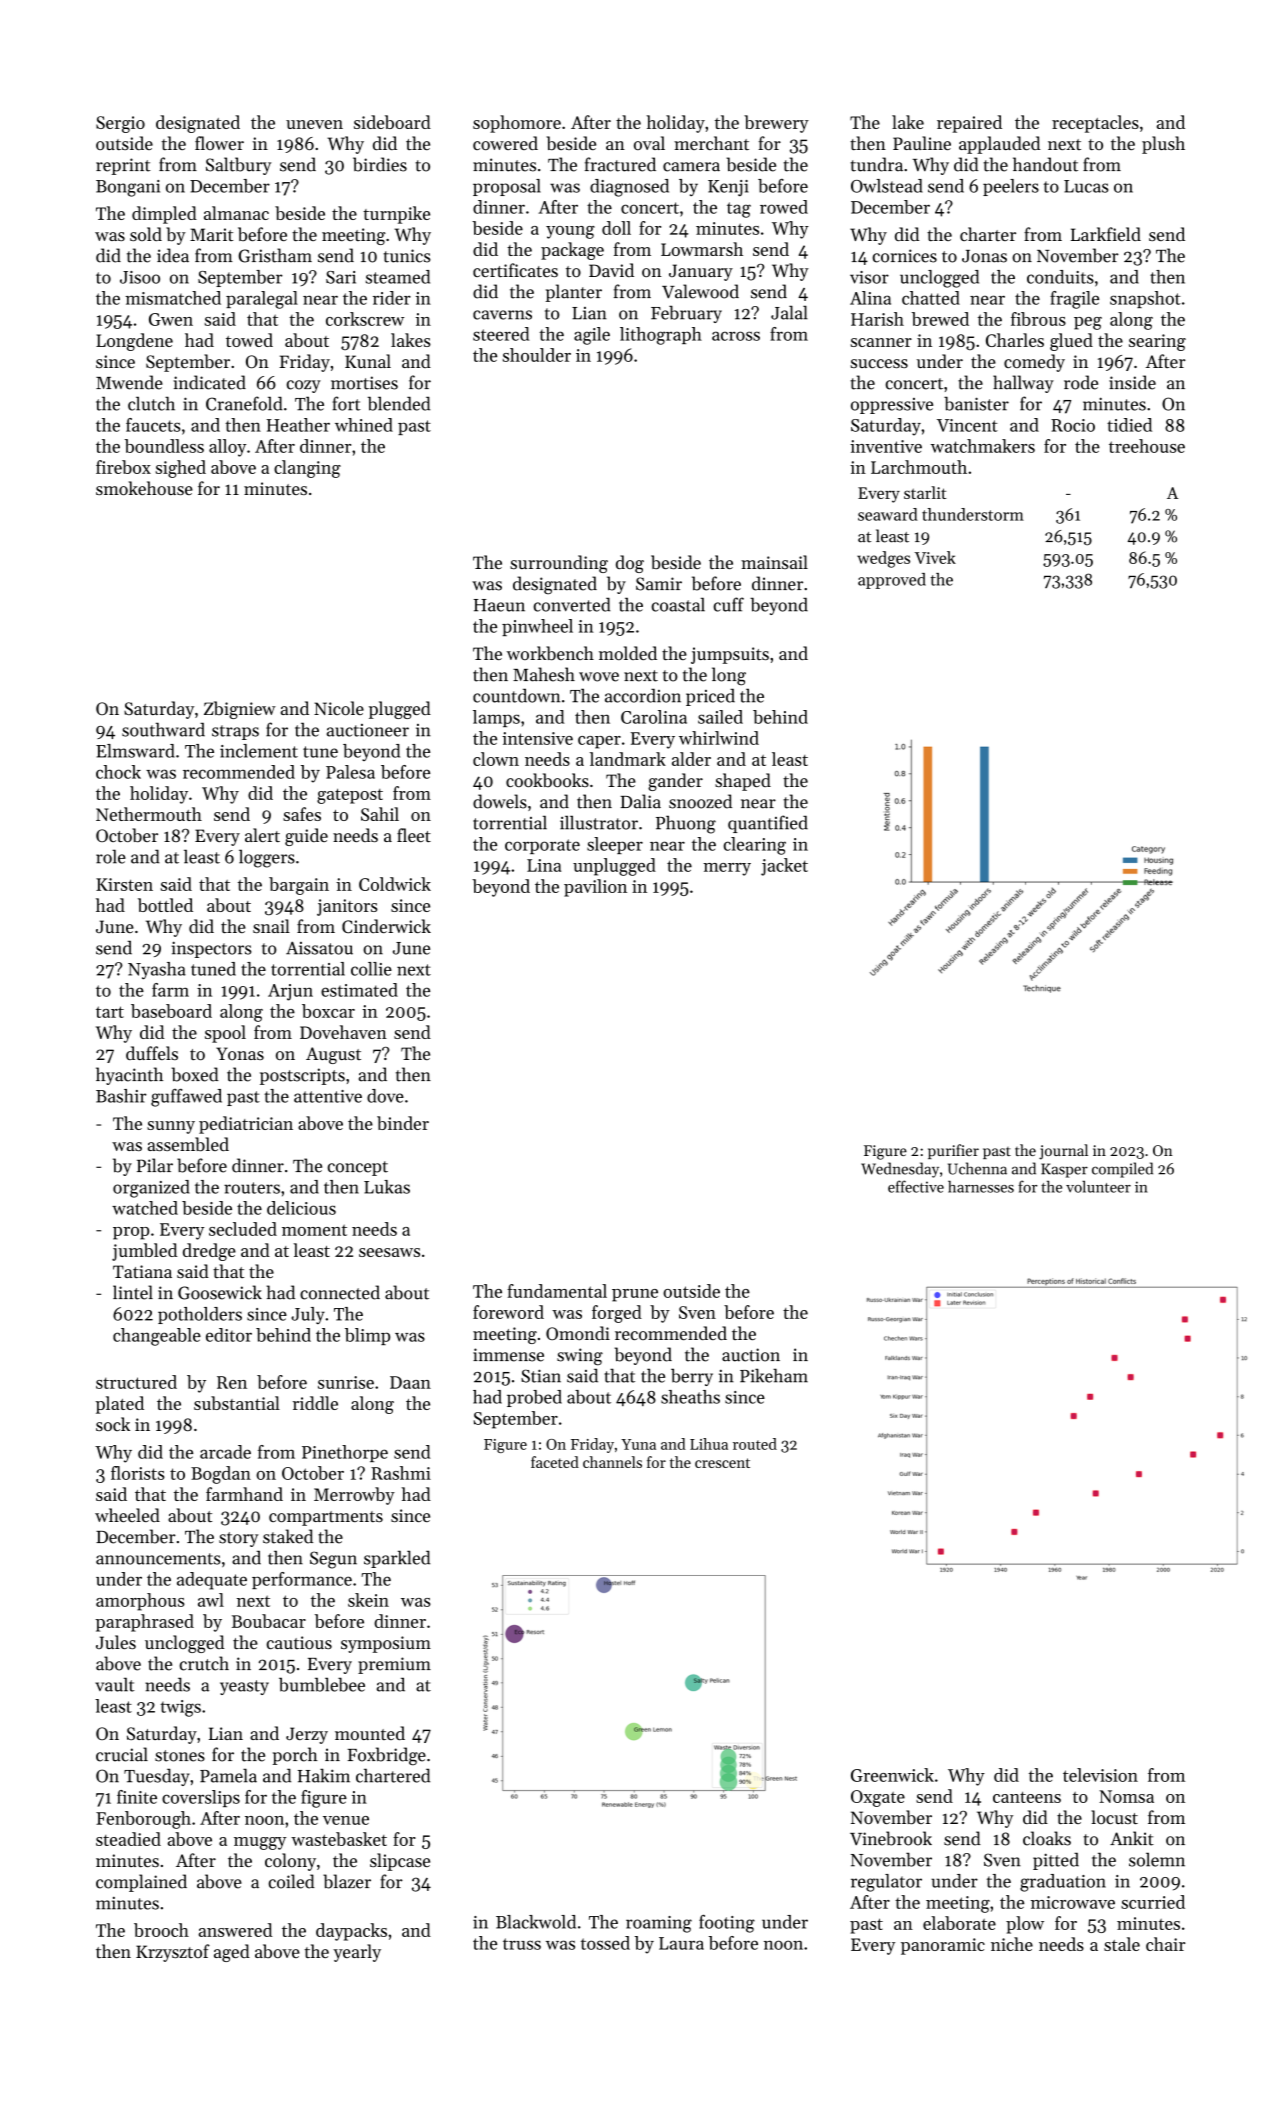 The height and width of the screenshot is (2109, 1281). I want to click on Blackwold, so click(536, 1922).
